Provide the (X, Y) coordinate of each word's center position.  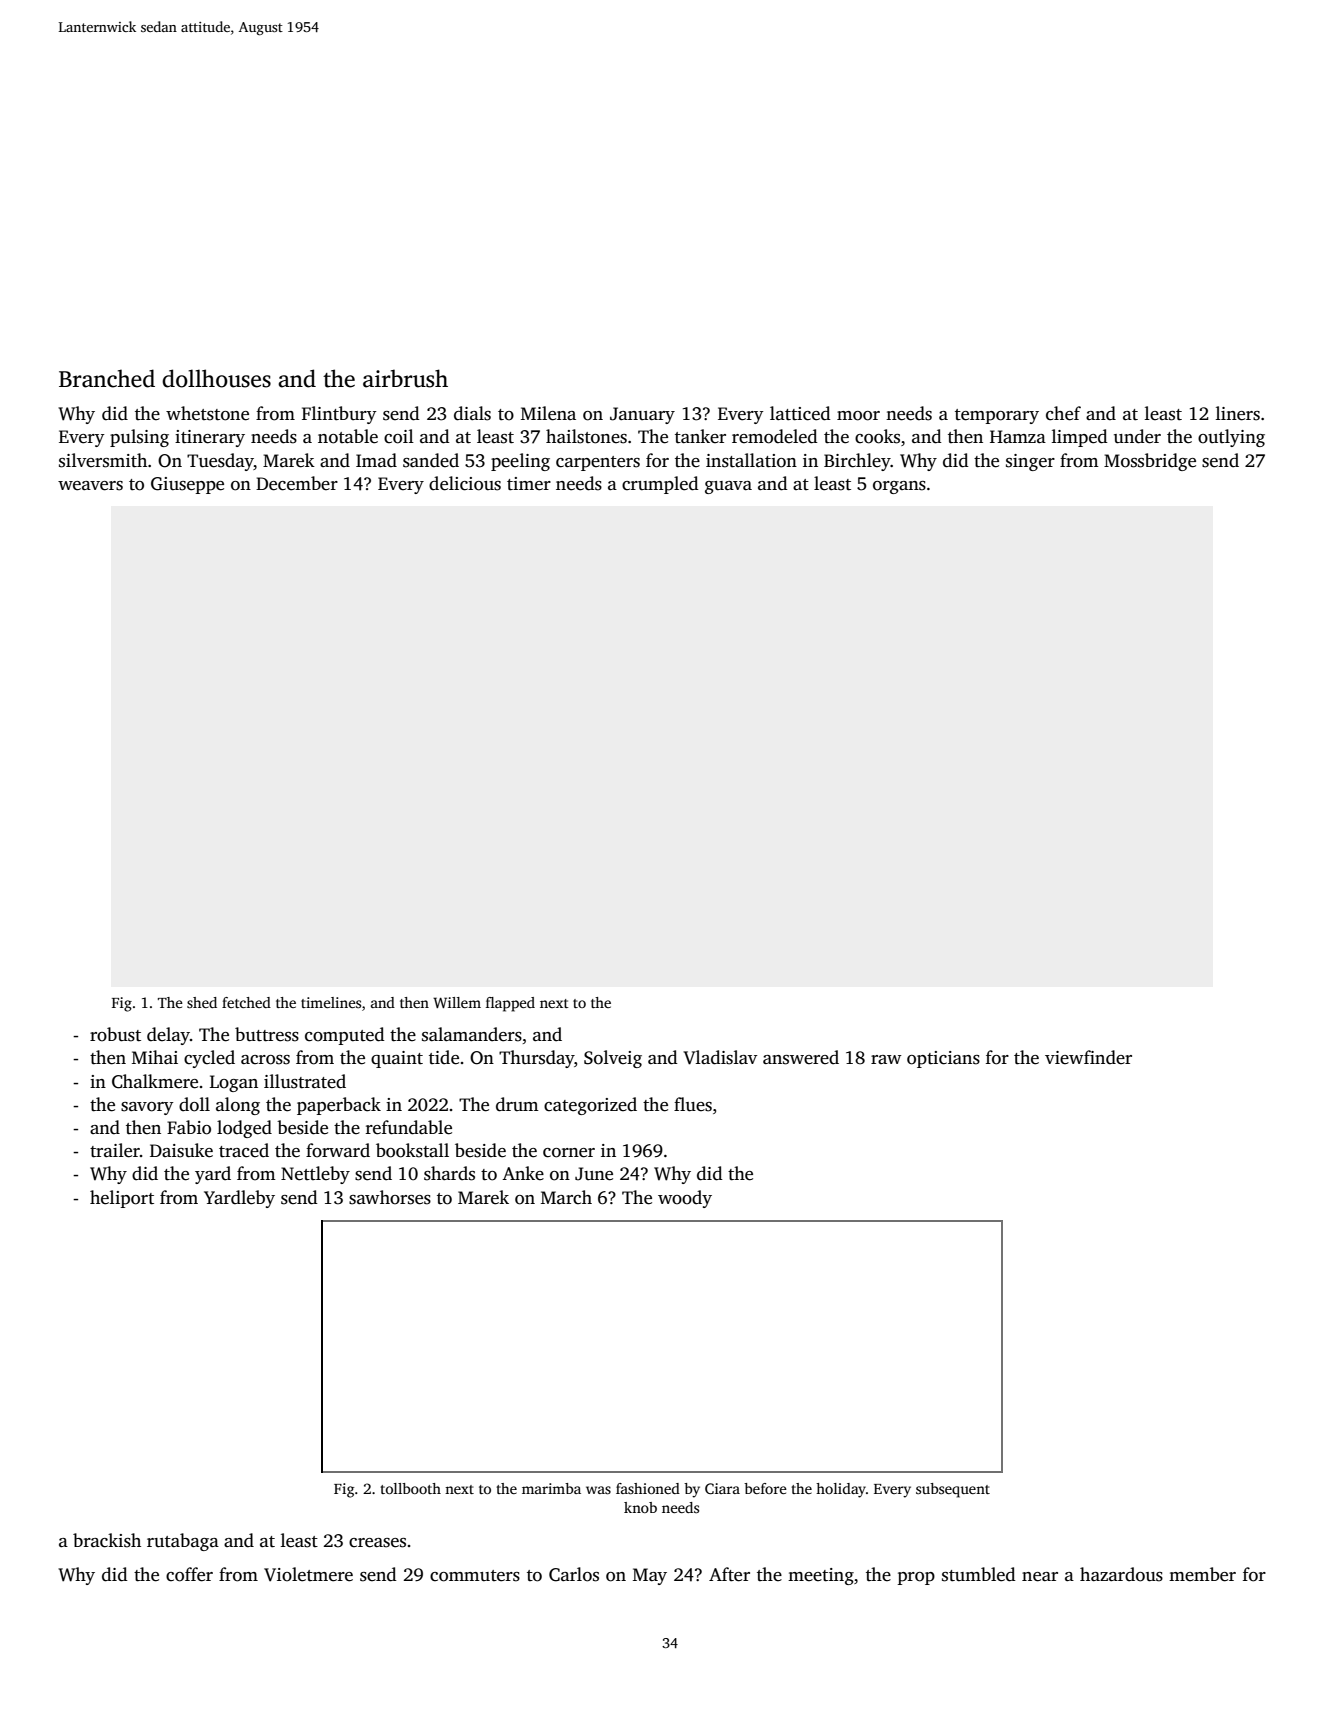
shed (202, 1002)
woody (685, 1199)
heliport (122, 1199)
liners (1238, 413)
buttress (267, 1034)
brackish (107, 1540)
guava (728, 487)
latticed (800, 413)
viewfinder (1088, 1057)
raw (886, 1059)
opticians (943, 1059)
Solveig (613, 1059)
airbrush (405, 378)
